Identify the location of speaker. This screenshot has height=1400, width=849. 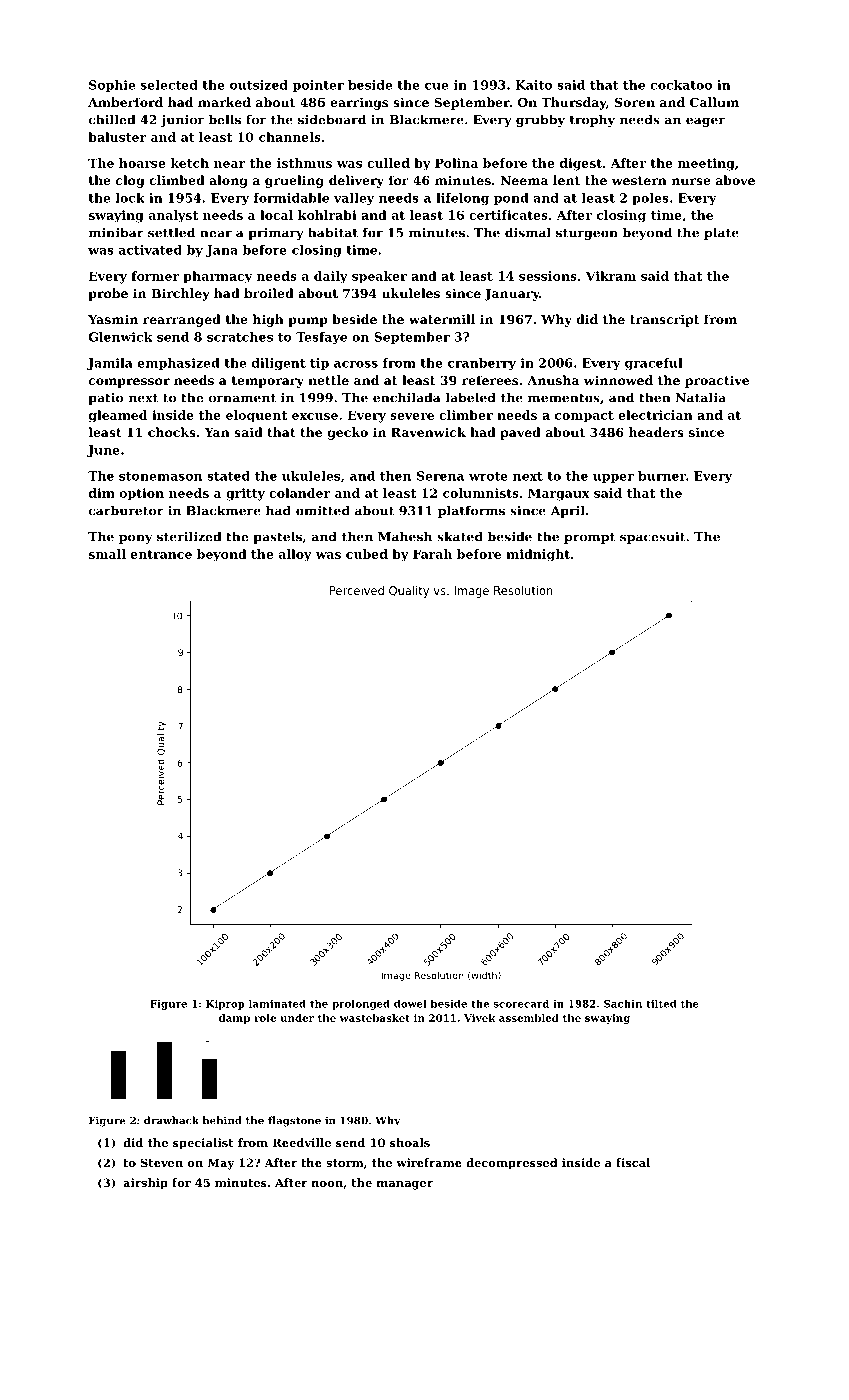
(379, 277).
